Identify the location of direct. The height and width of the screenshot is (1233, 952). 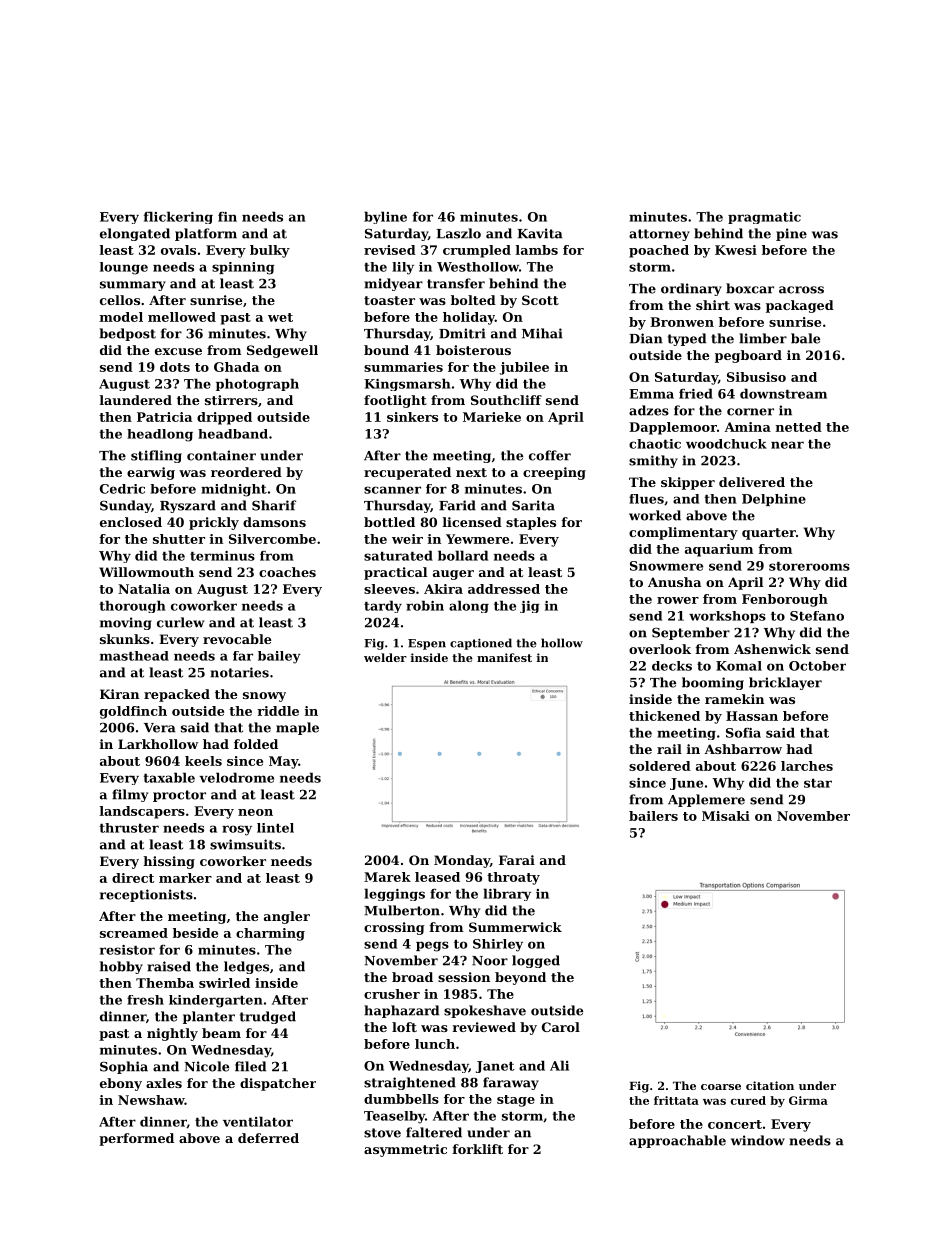
(133, 878).
